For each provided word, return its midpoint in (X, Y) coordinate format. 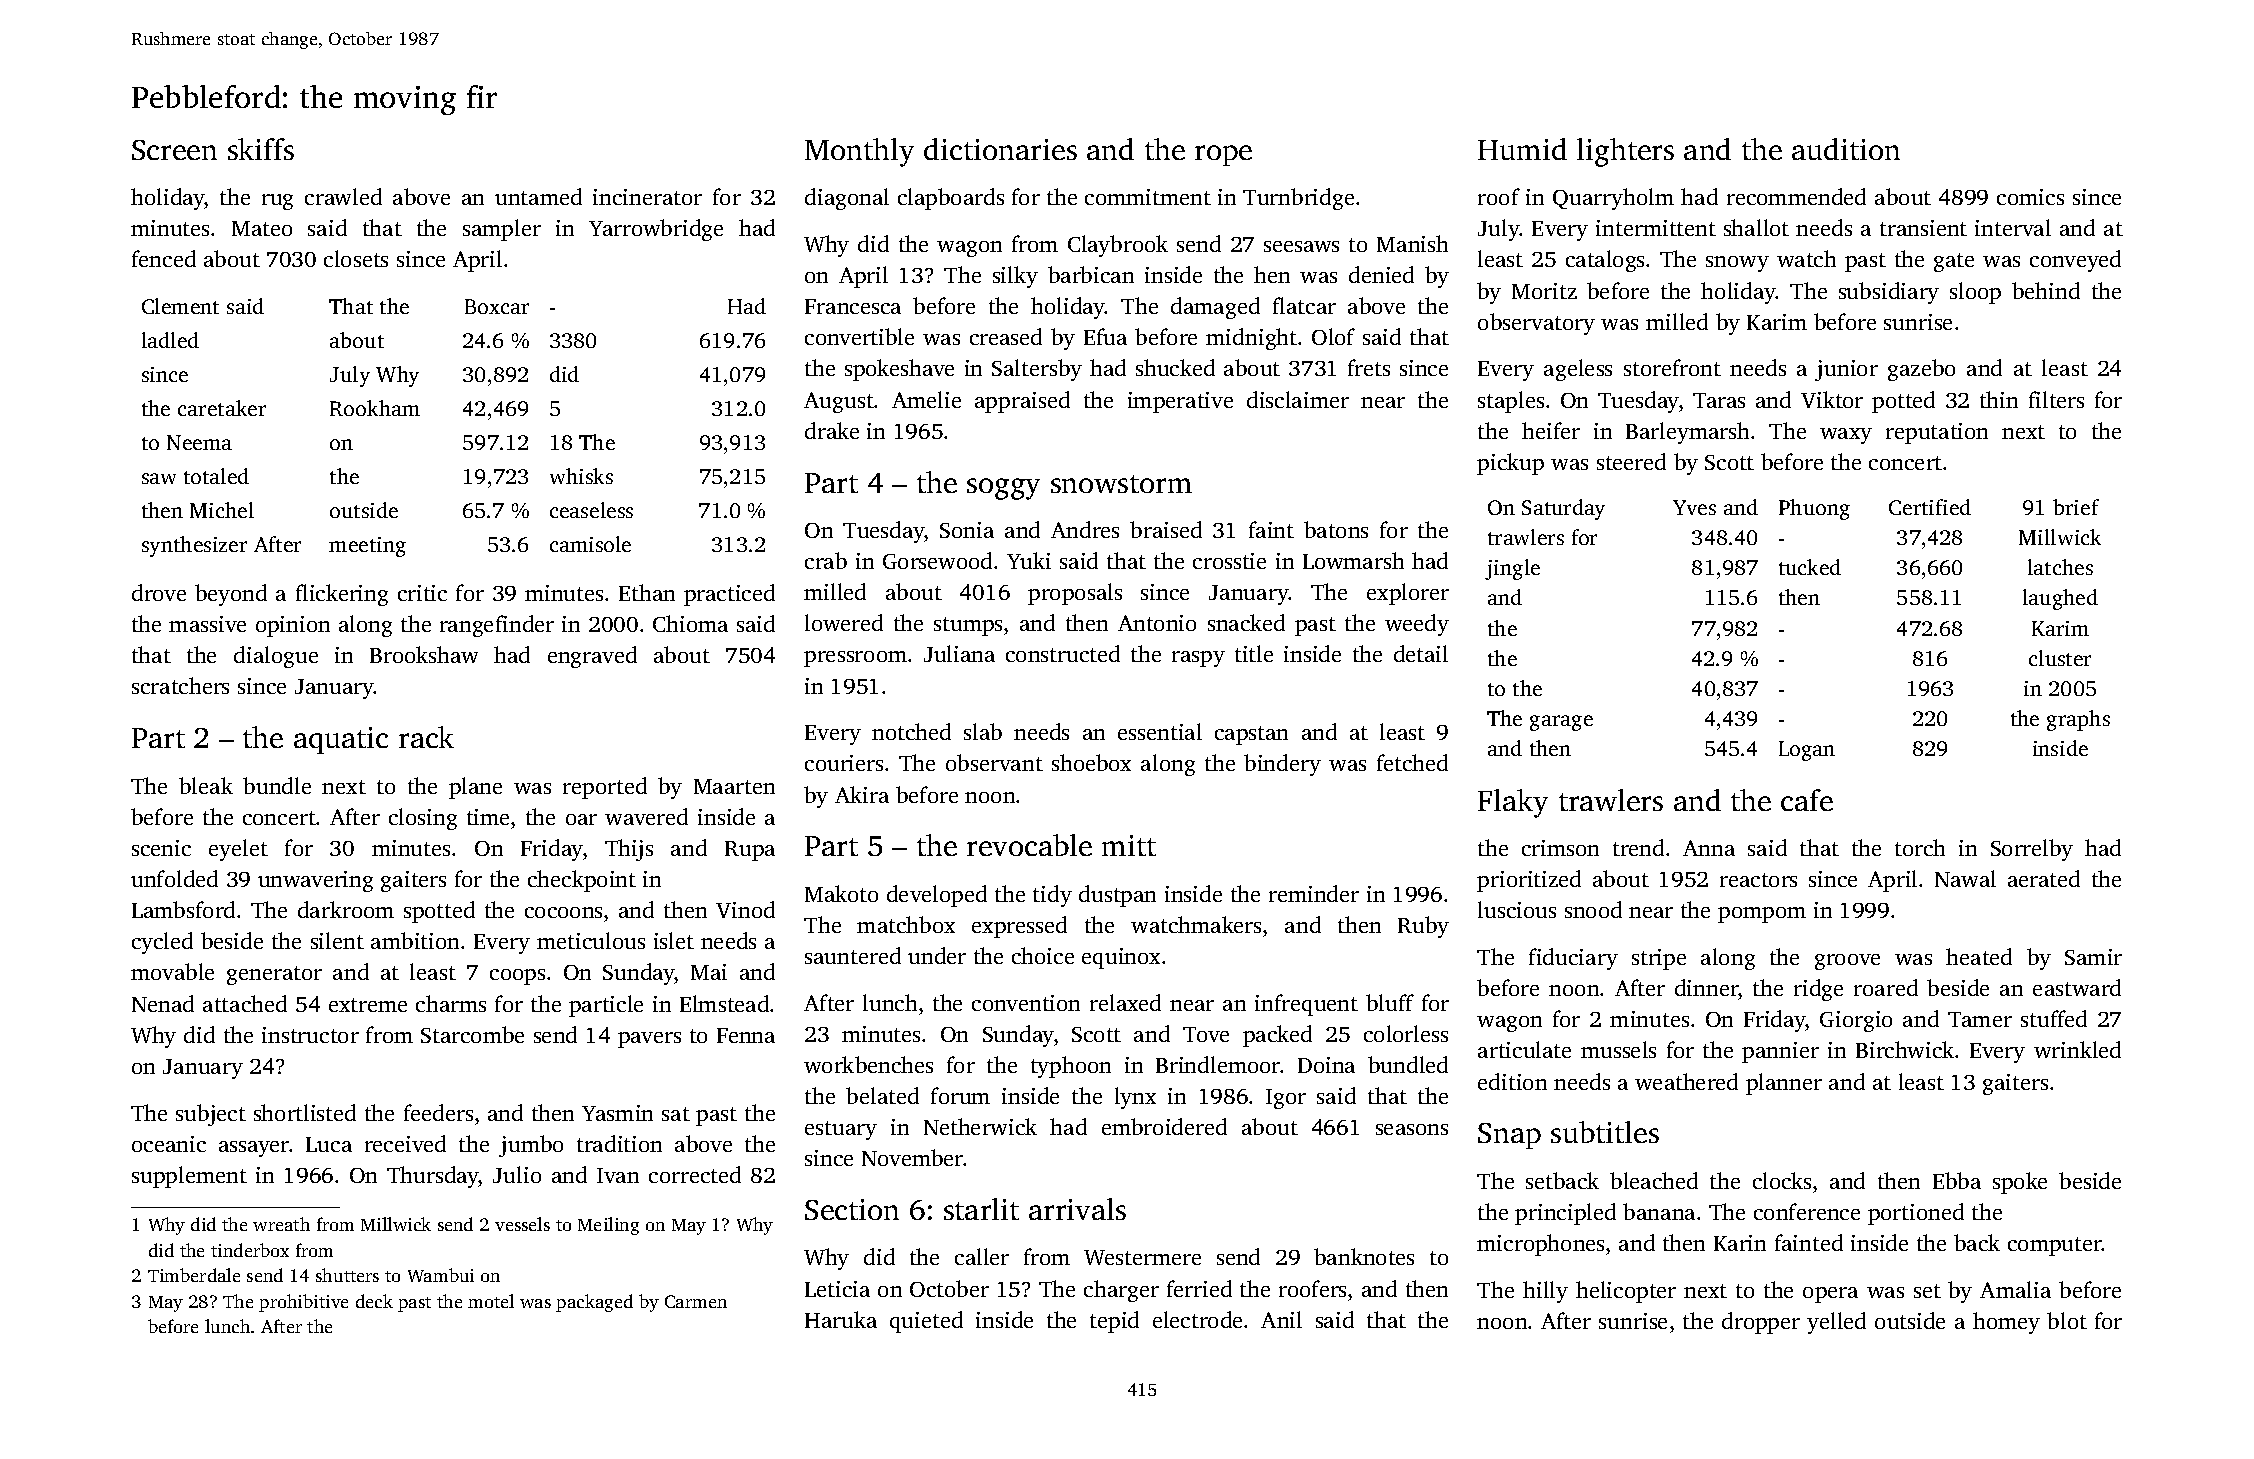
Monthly (859, 152)
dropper (1761, 1323)
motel (491, 1301)
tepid (1114, 1322)
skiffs (261, 149)
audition (1846, 149)
